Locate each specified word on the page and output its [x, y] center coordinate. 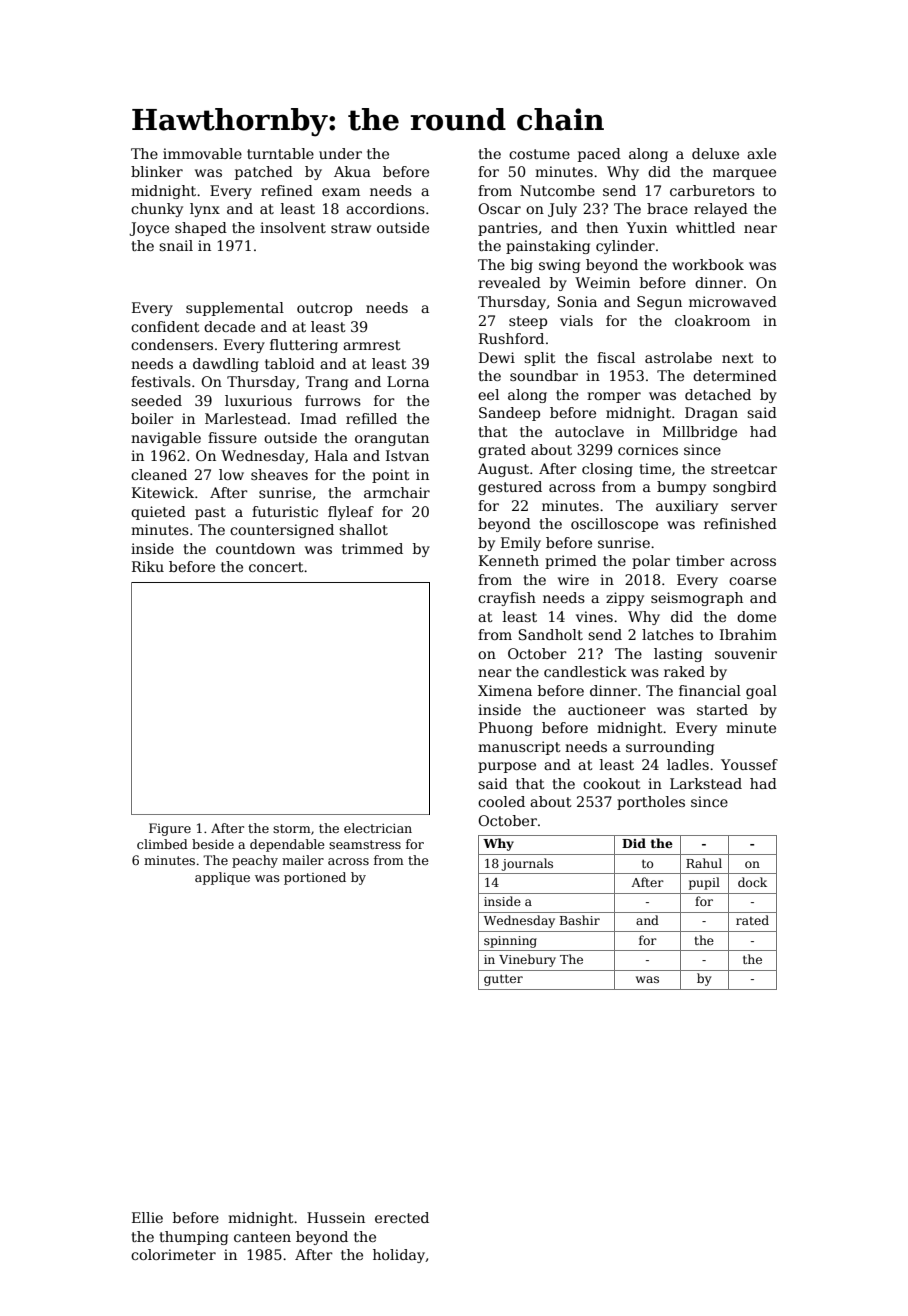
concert [276, 567]
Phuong [506, 729]
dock [752, 882]
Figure [170, 829]
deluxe [715, 153]
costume [539, 154]
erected [402, 1217]
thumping [193, 1238]
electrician [378, 828]
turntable [280, 153]
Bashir [580, 920]
